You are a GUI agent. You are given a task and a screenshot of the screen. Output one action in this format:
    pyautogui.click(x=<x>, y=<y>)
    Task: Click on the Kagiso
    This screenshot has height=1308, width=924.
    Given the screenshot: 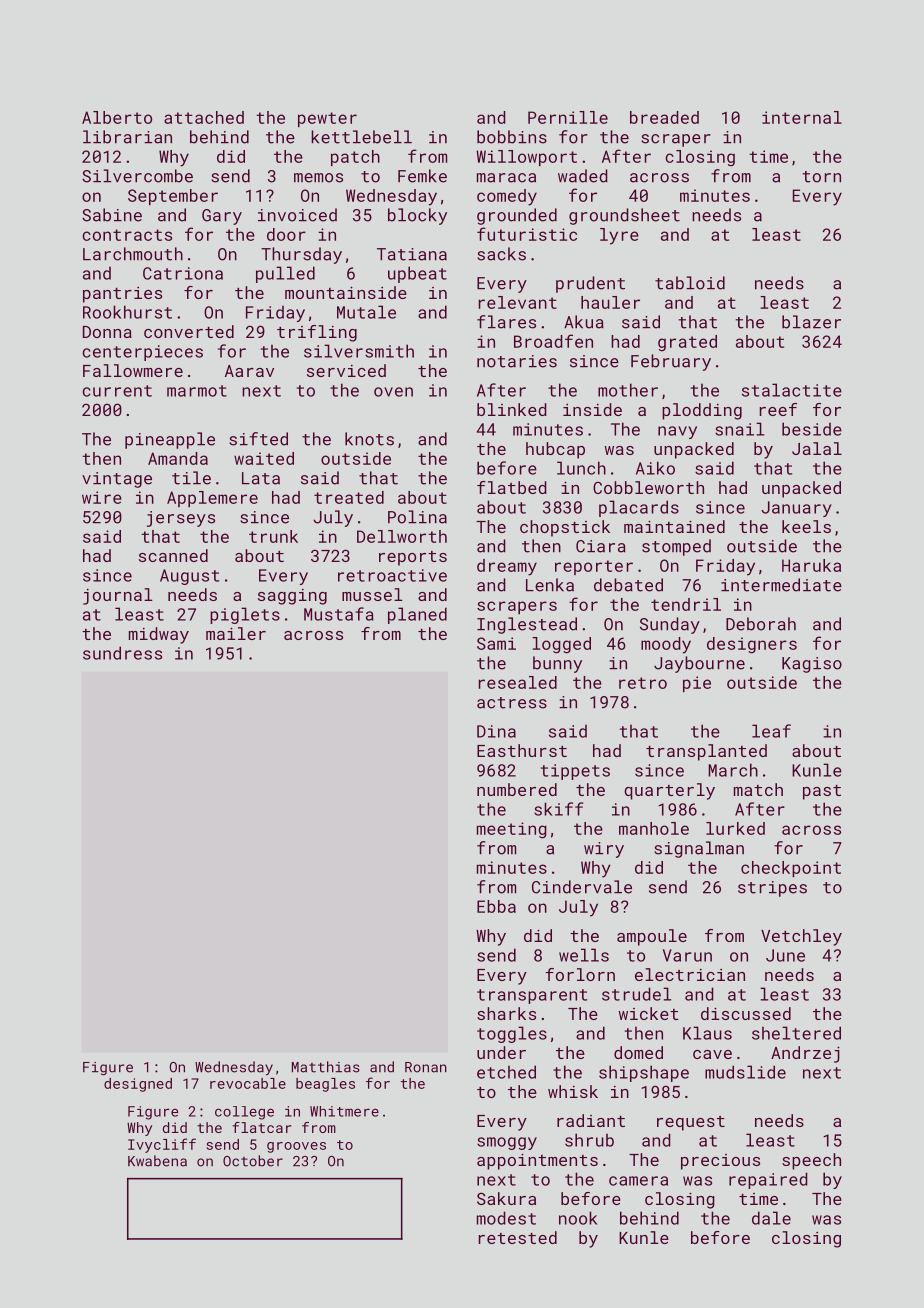 What is the action you would take?
    pyautogui.click(x=812, y=665)
